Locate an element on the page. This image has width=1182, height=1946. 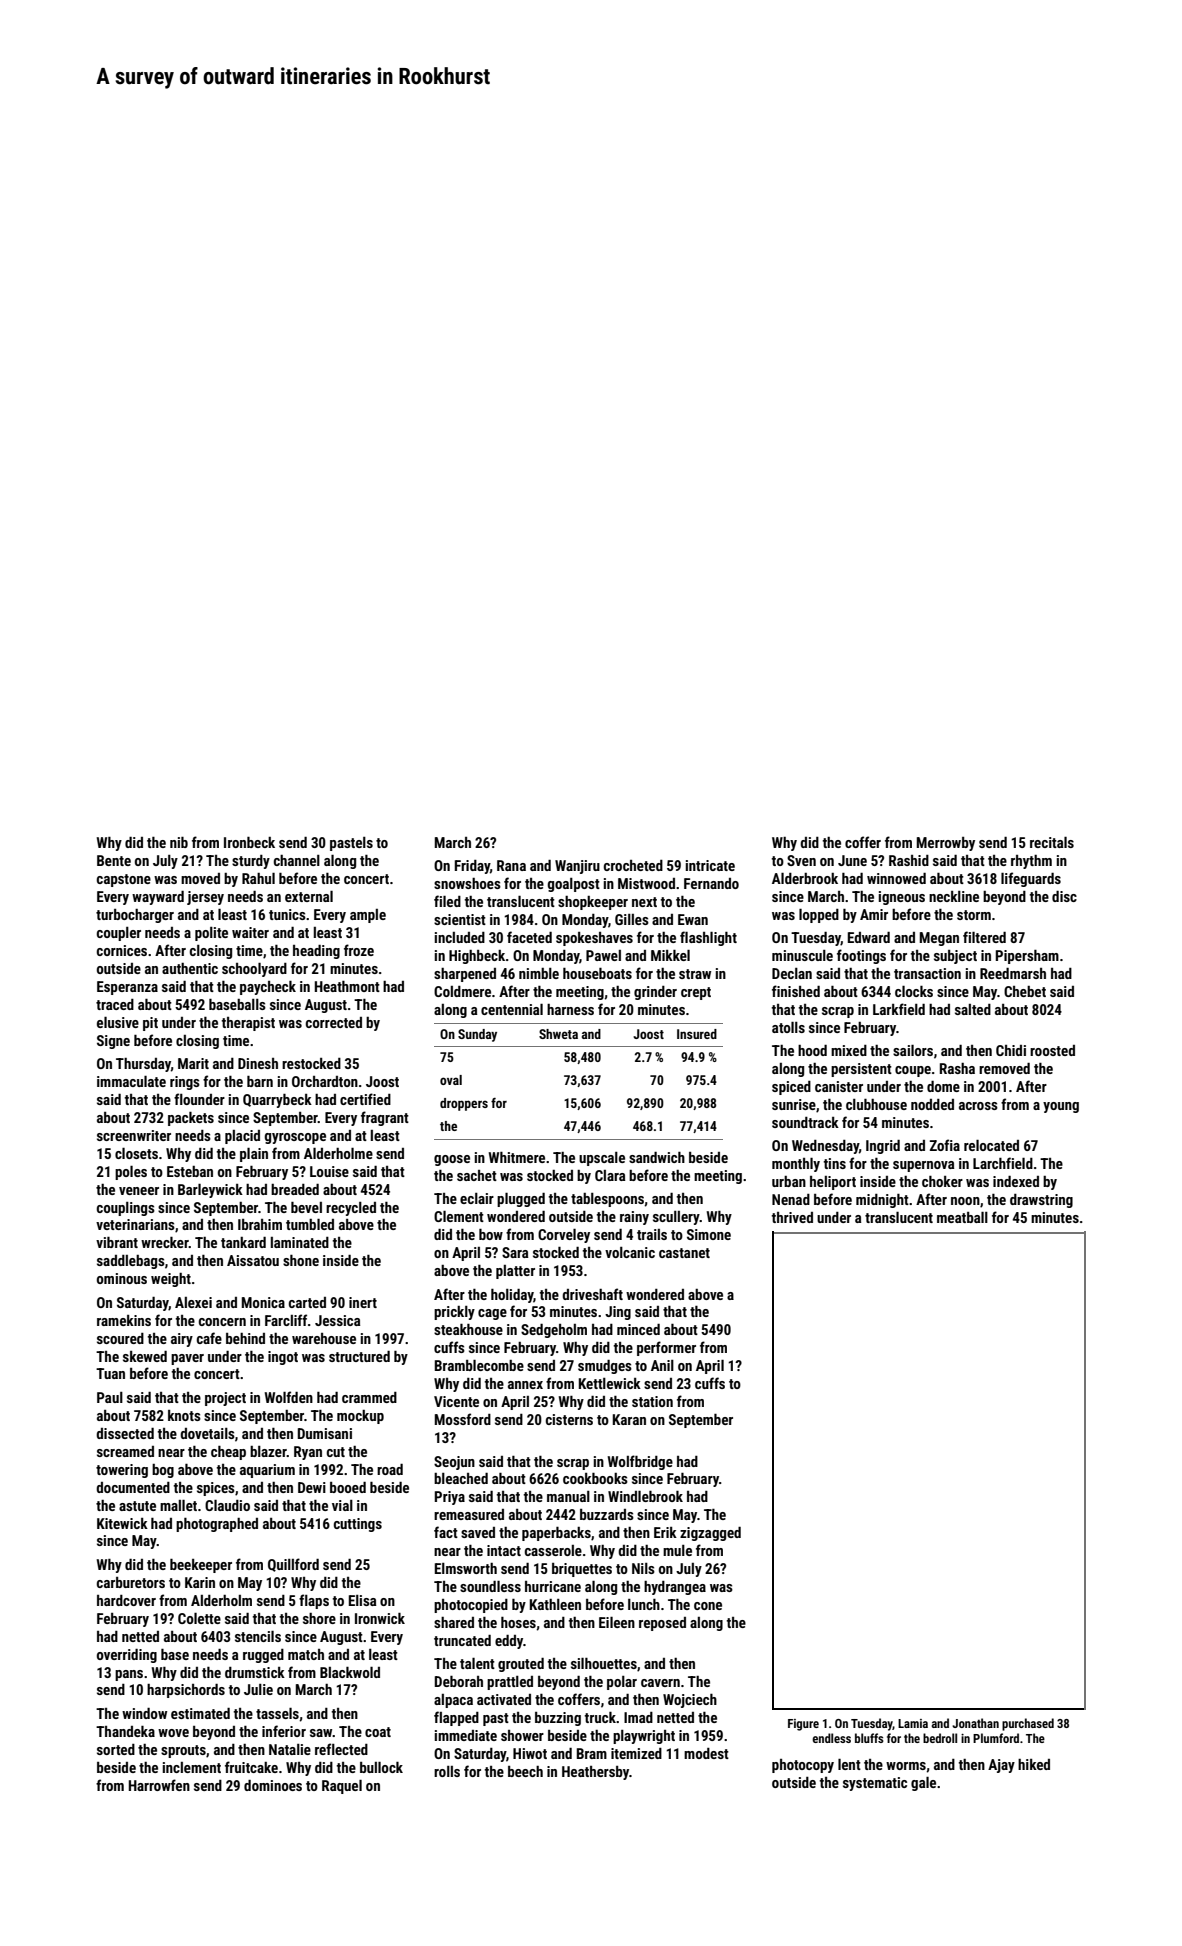
Mistwood is located at coordinates (646, 883).
